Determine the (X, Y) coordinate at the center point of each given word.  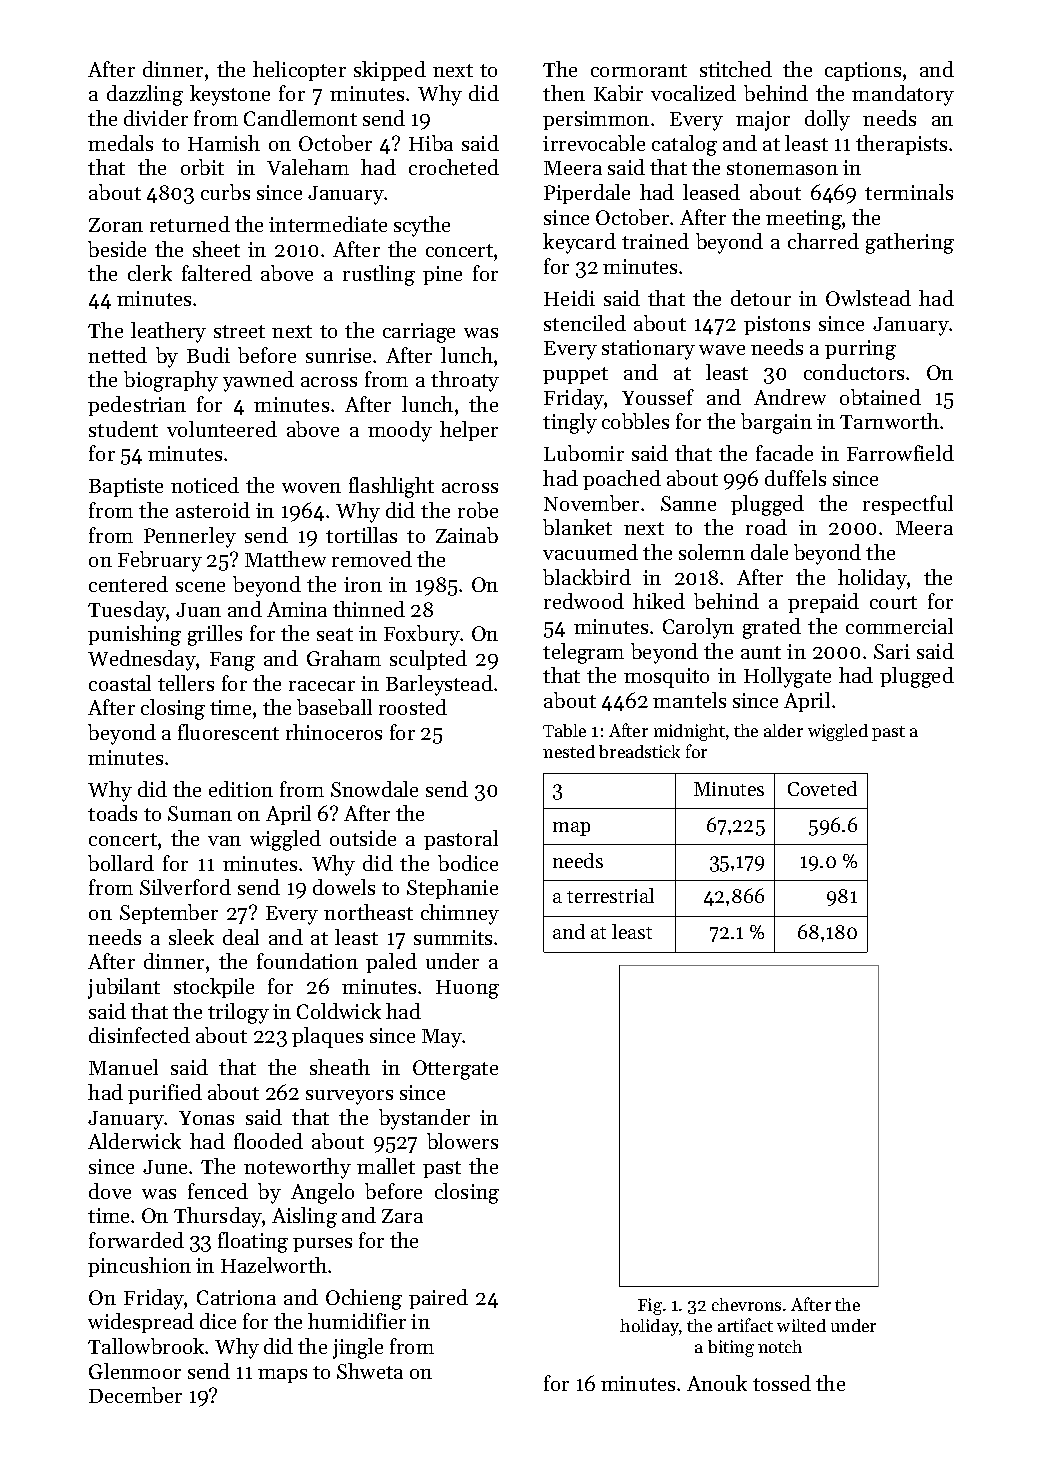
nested (569, 751)
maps (282, 1376)
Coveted (822, 788)
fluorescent (228, 732)
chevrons (746, 1304)
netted (117, 355)
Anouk (717, 1383)
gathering (910, 243)
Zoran (116, 225)
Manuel (123, 1067)
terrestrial (610, 895)
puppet (575, 375)
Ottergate (455, 1070)
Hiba (431, 143)
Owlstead (868, 298)
